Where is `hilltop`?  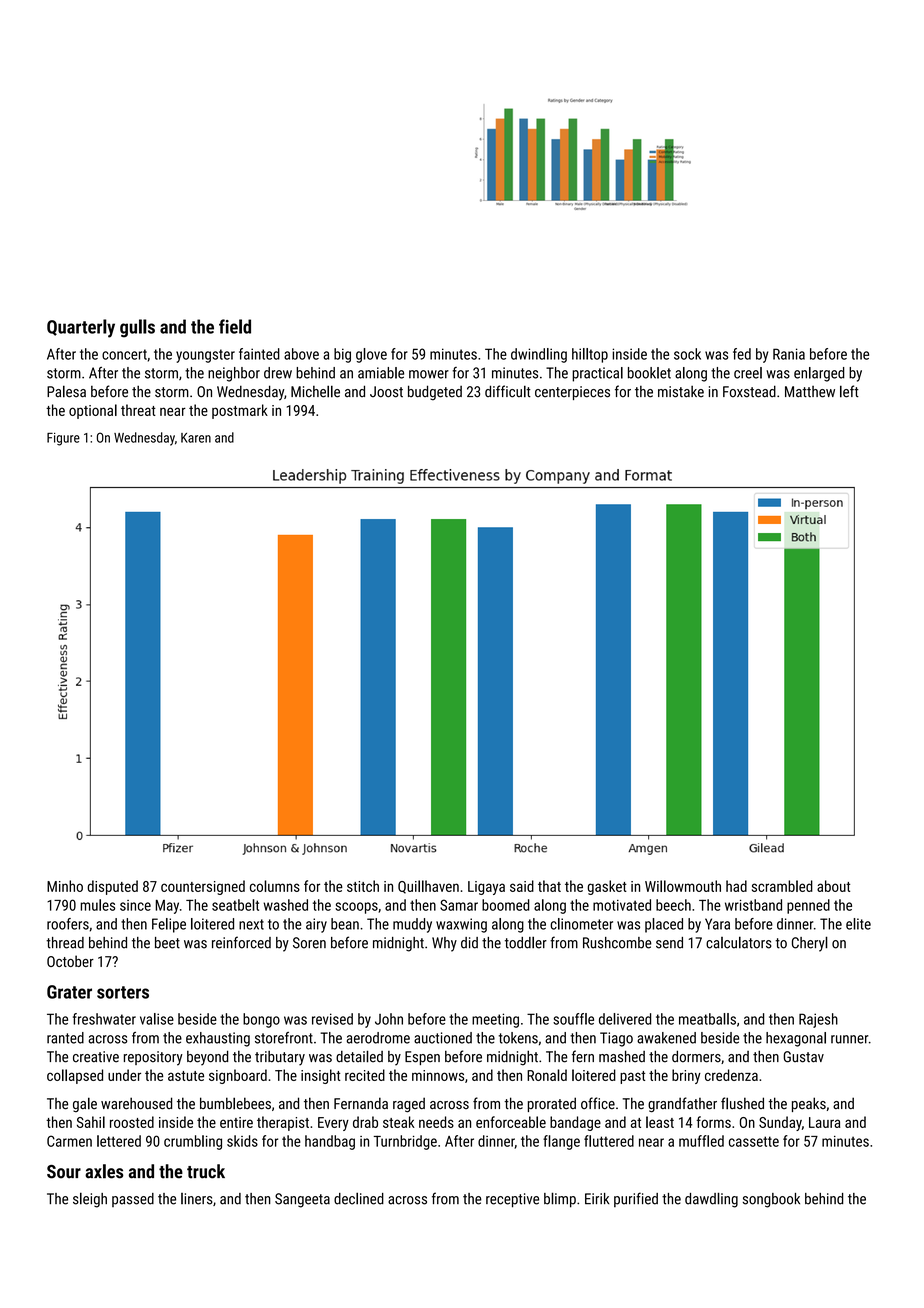
hilltop is located at coordinates (590, 355).
